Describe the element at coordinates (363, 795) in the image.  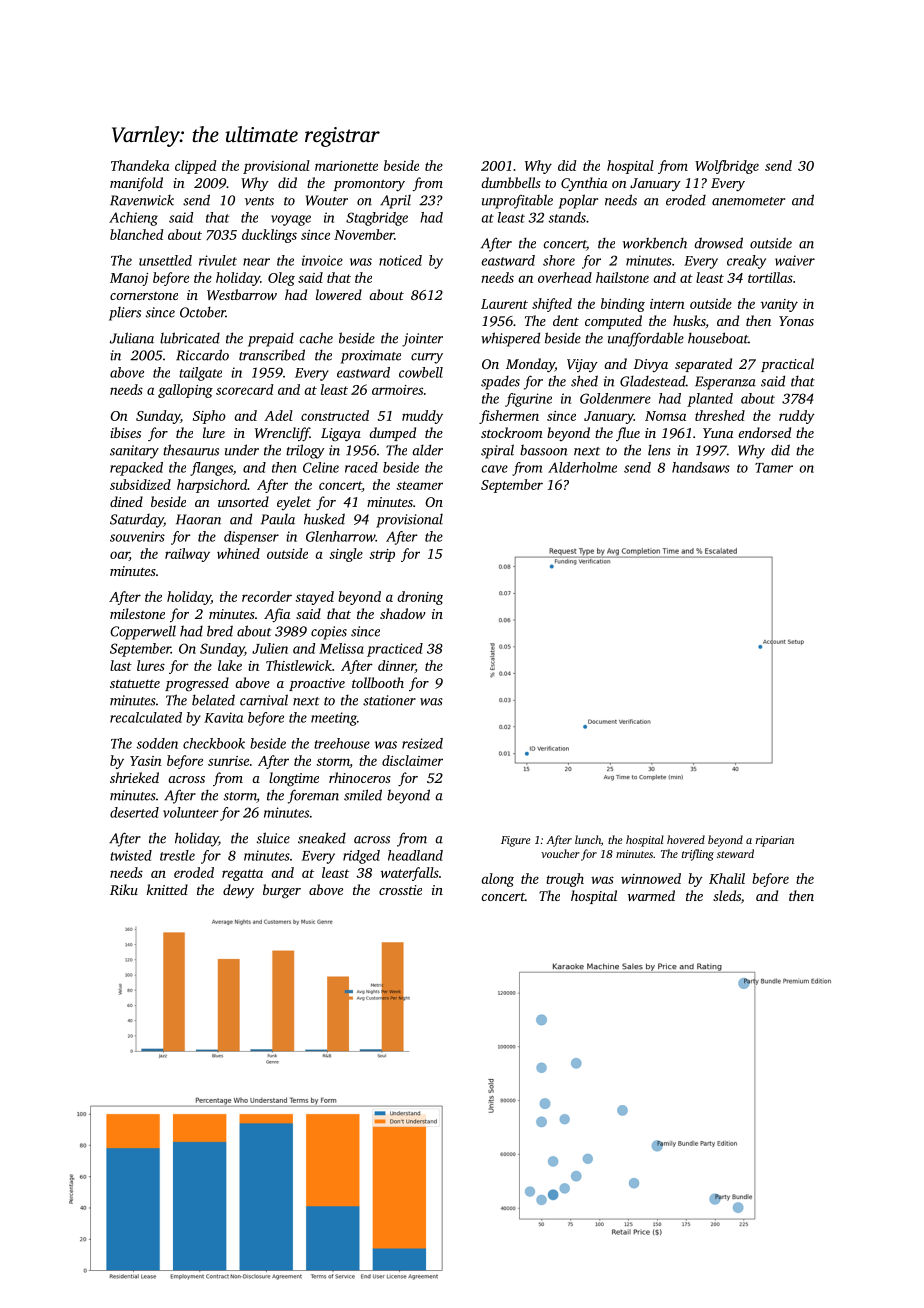
I see `smiled` at that location.
